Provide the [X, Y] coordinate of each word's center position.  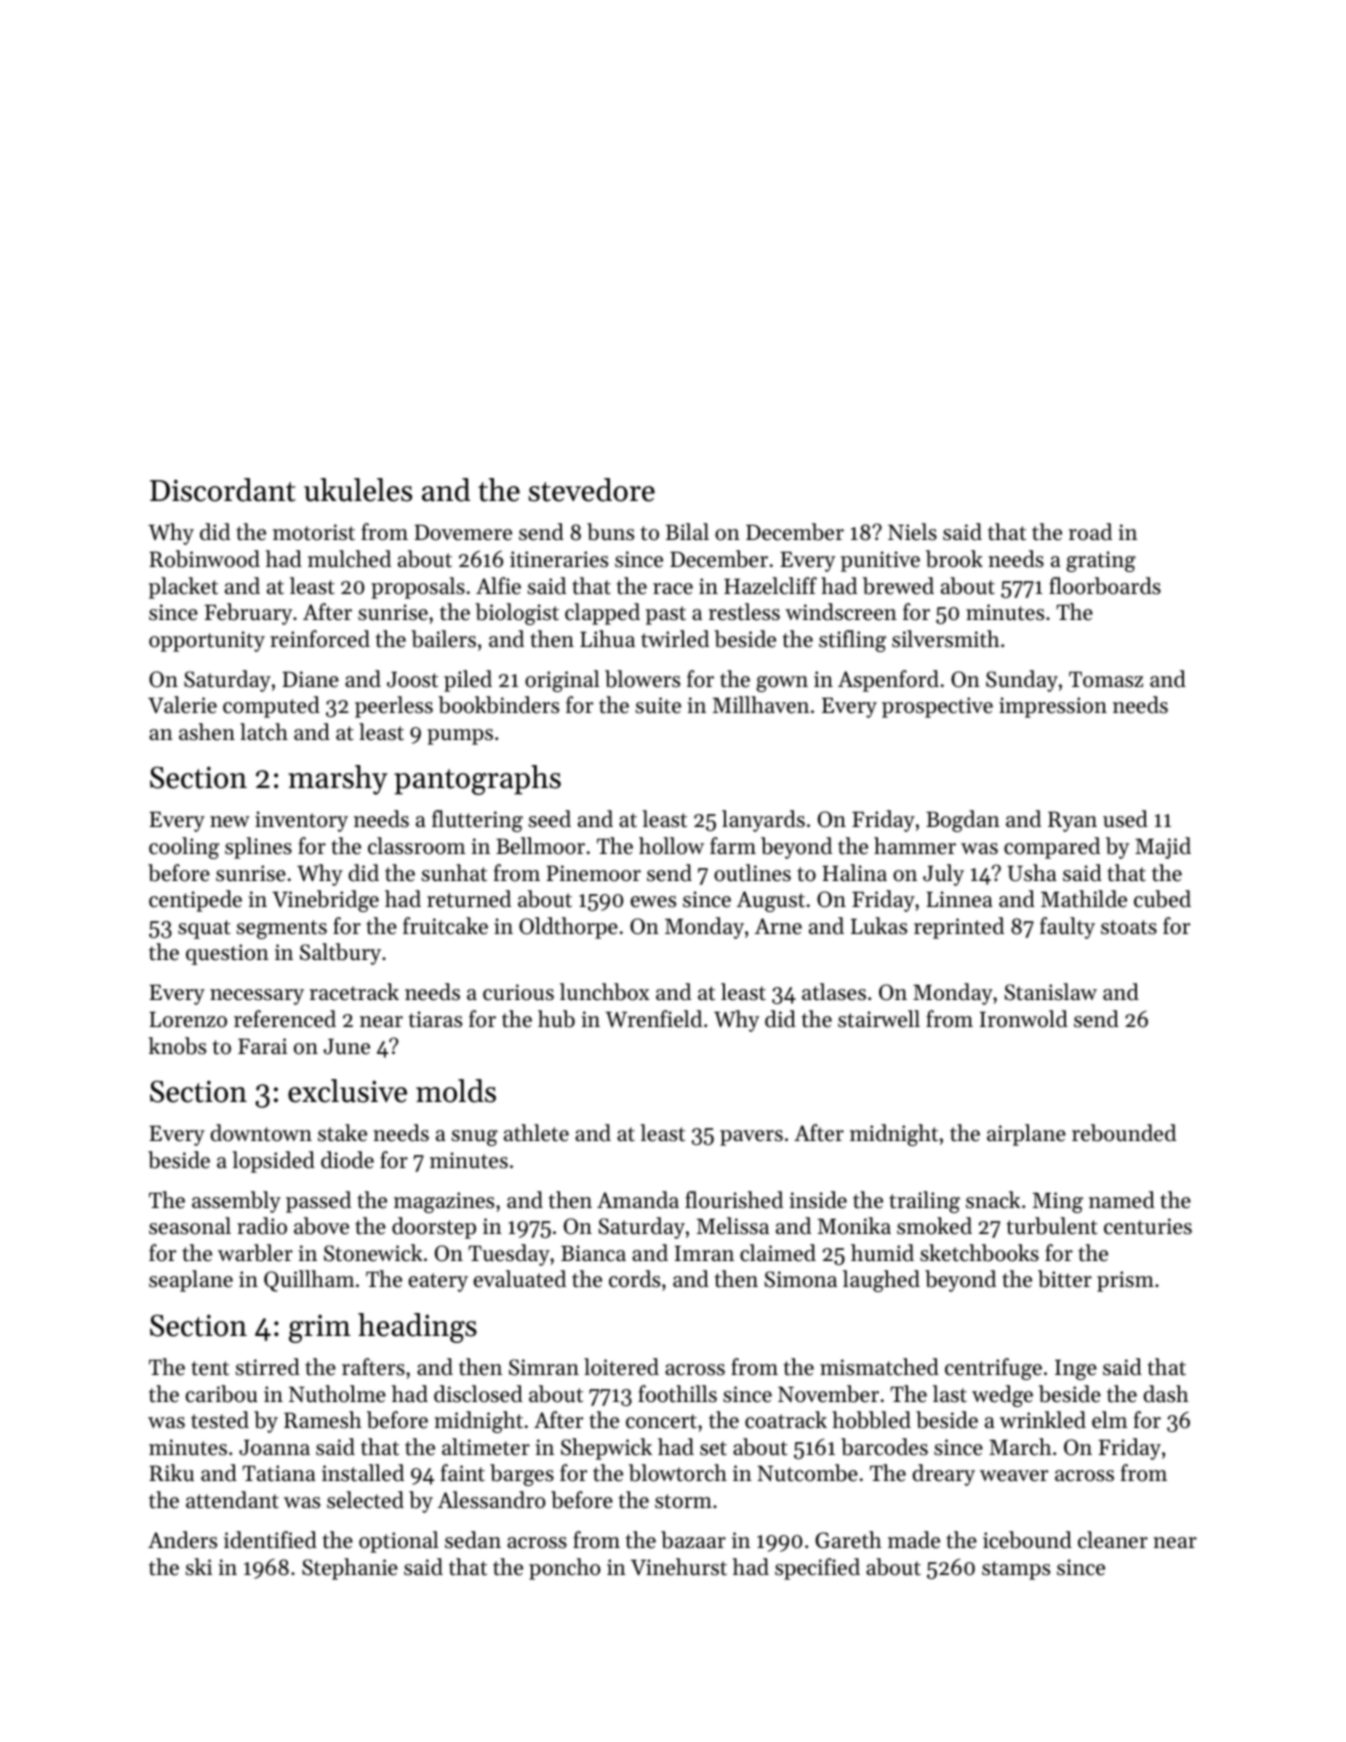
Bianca [593, 1253]
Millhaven [761, 705]
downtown [261, 1133]
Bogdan [963, 821]
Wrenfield [653, 1019]
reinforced [320, 639]
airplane [1026, 1135]
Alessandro [492, 1500]
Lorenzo [188, 1019]
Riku [171, 1473]
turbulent [1052, 1226]
